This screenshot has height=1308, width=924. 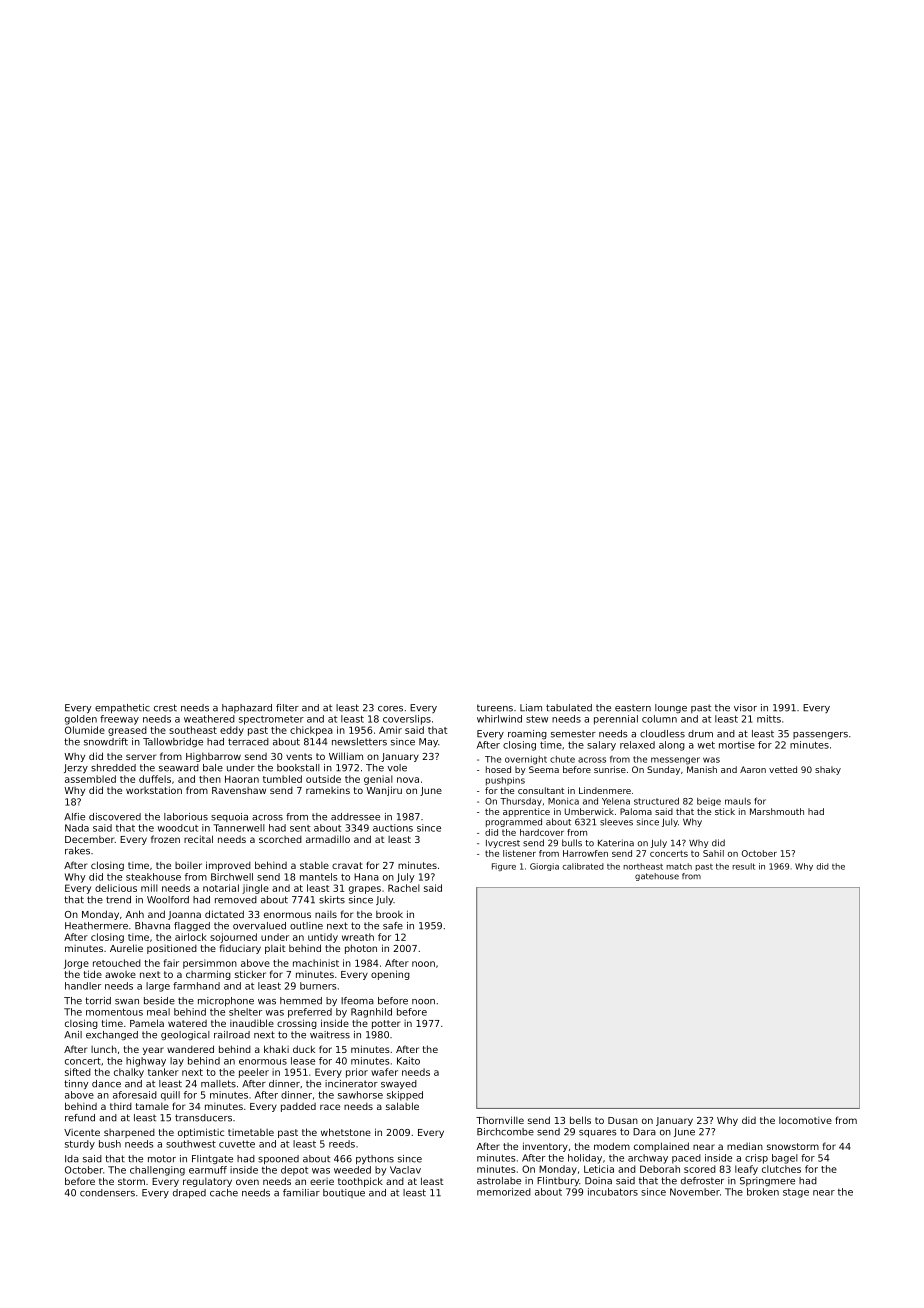 I want to click on match, so click(x=679, y=866).
